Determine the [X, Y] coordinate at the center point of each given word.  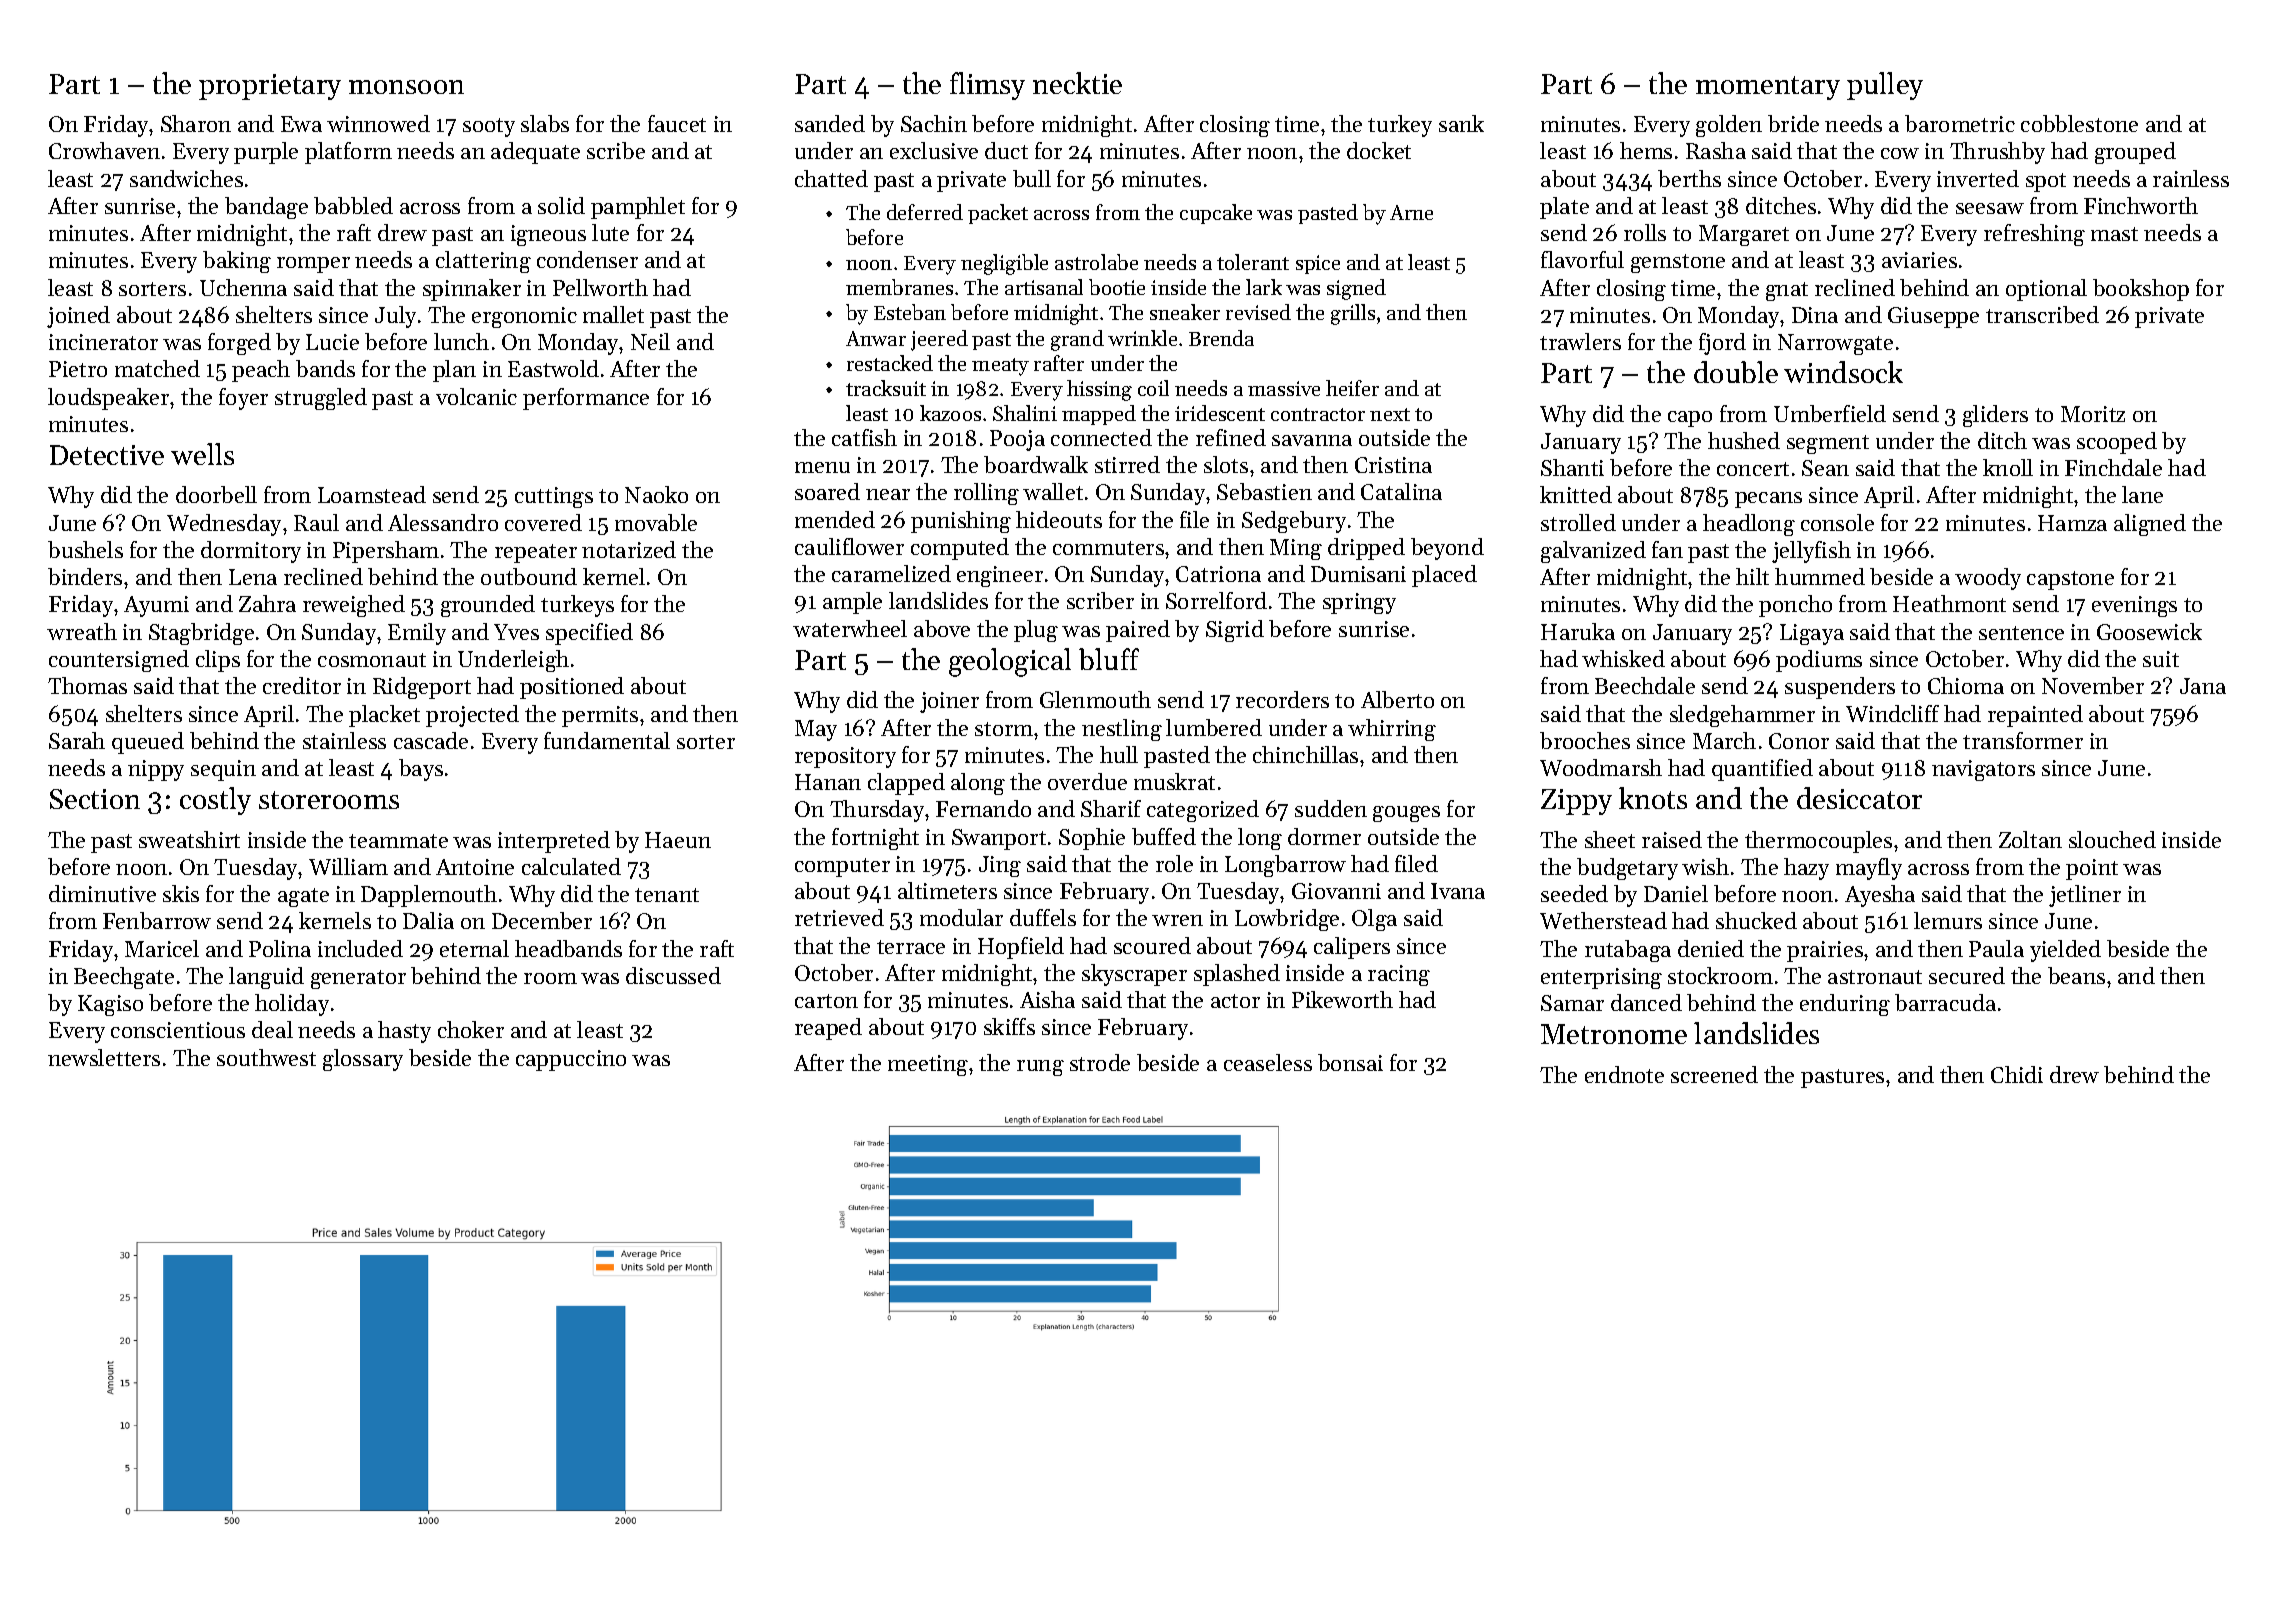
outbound [529, 576]
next [1390, 414]
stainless [344, 740]
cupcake [1216, 214]
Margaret [1744, 235]
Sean [1825, 468]
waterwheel [850, 628]
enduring [1845, 1005]
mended [835, 519]
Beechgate [124, 978]
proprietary [270, 87]
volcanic [476, 396]
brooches [1585, 740]
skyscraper [1134, 975]
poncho [1795, 606]
